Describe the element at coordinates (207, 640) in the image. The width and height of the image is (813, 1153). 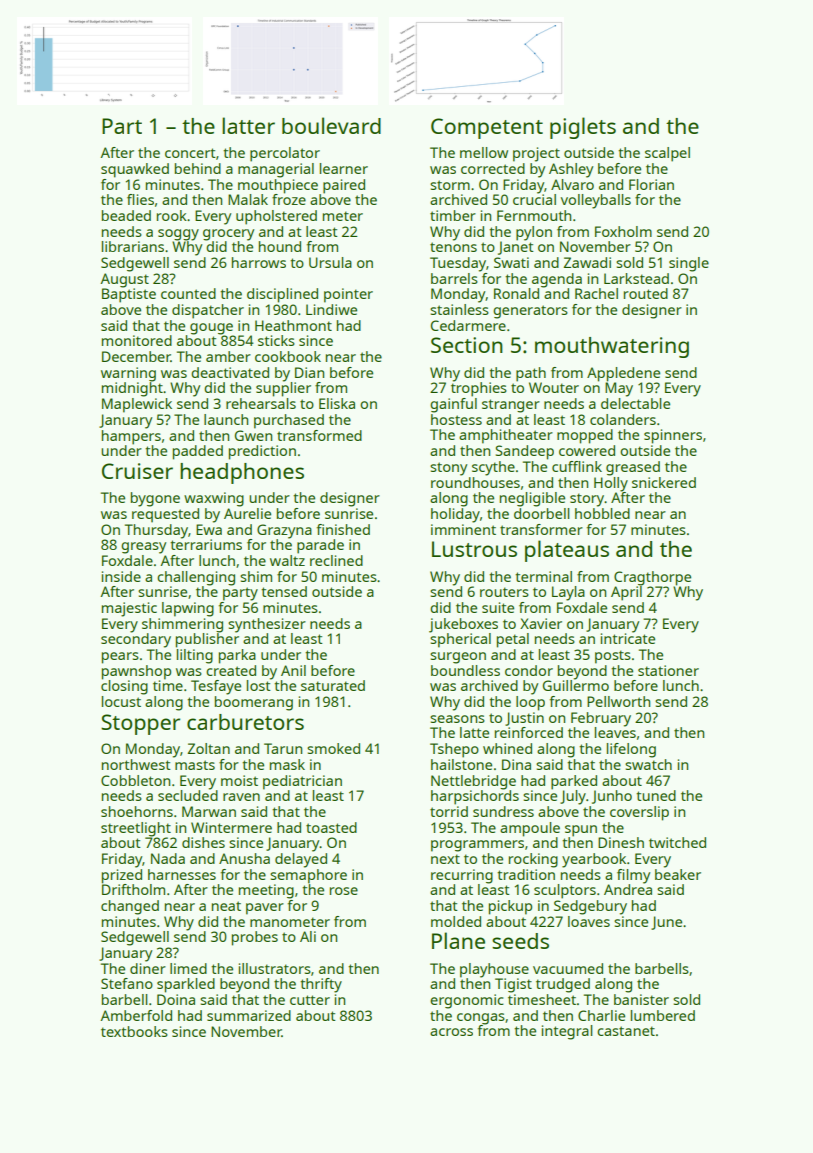
I see `publisher` at that location.
